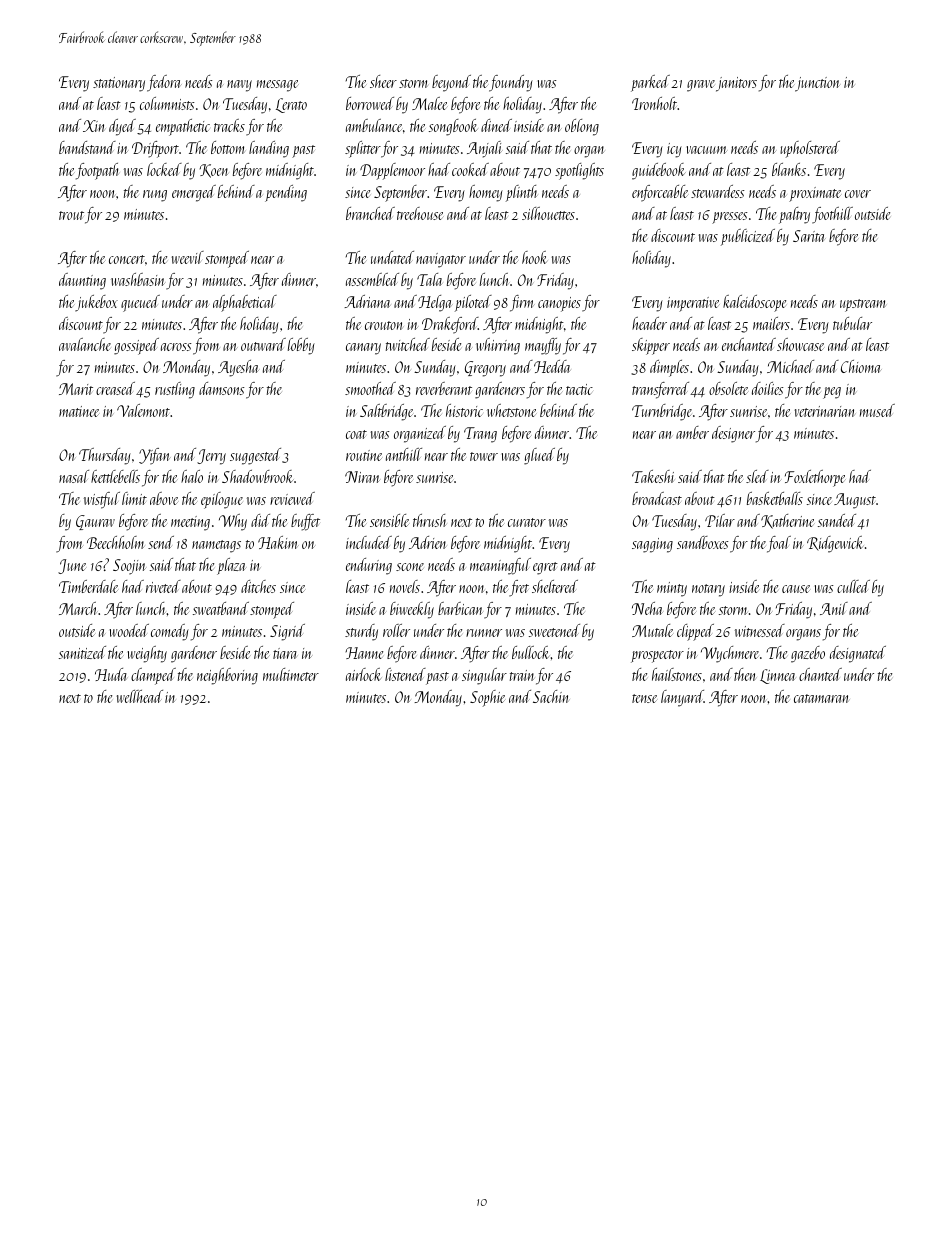  Describe the element at coordinates (754, 303) in the screenshot. I see `kaleidoscope` at that location.
